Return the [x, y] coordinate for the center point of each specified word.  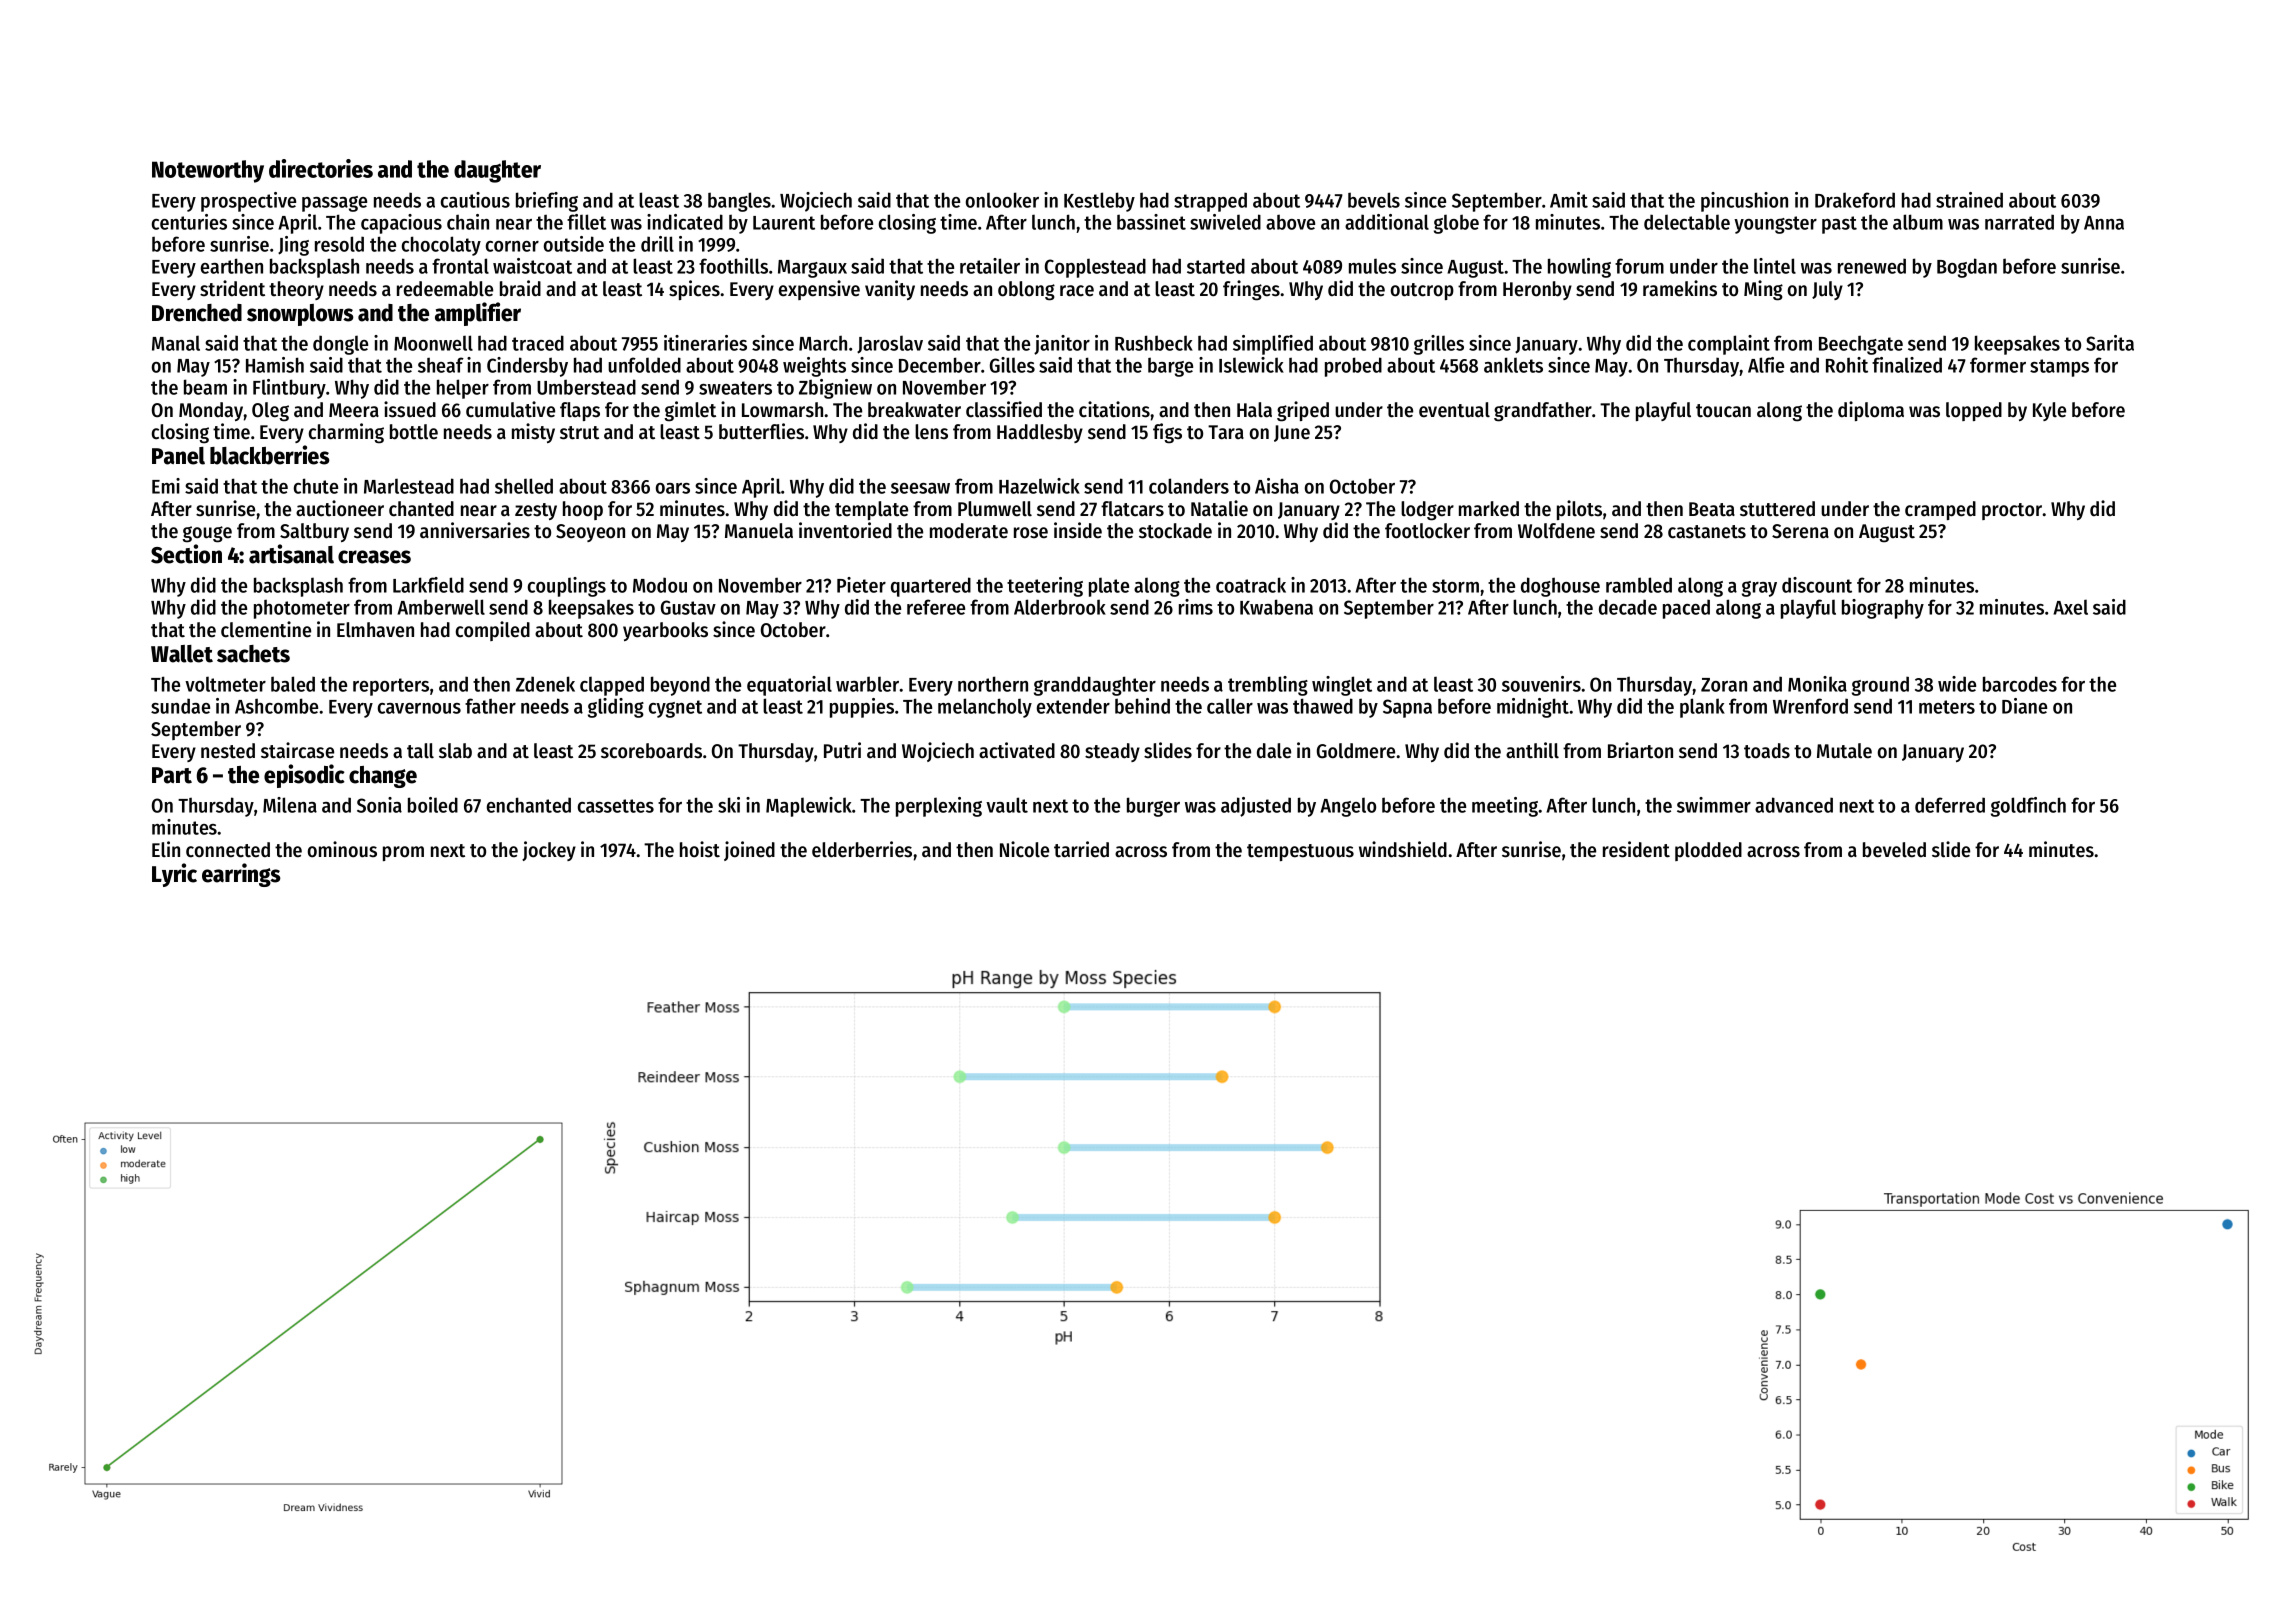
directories [321, 168]
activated [1017, 750]
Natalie [1219, 508]
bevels [1374, 200]
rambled [1639, 585]
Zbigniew [835, 389]
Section [186, 554]
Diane [2024, 706]
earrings [241, 875]
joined [749, 851]
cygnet [675, 709]
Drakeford [1855, 200]
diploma [1871, 411]
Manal [176, 343]
